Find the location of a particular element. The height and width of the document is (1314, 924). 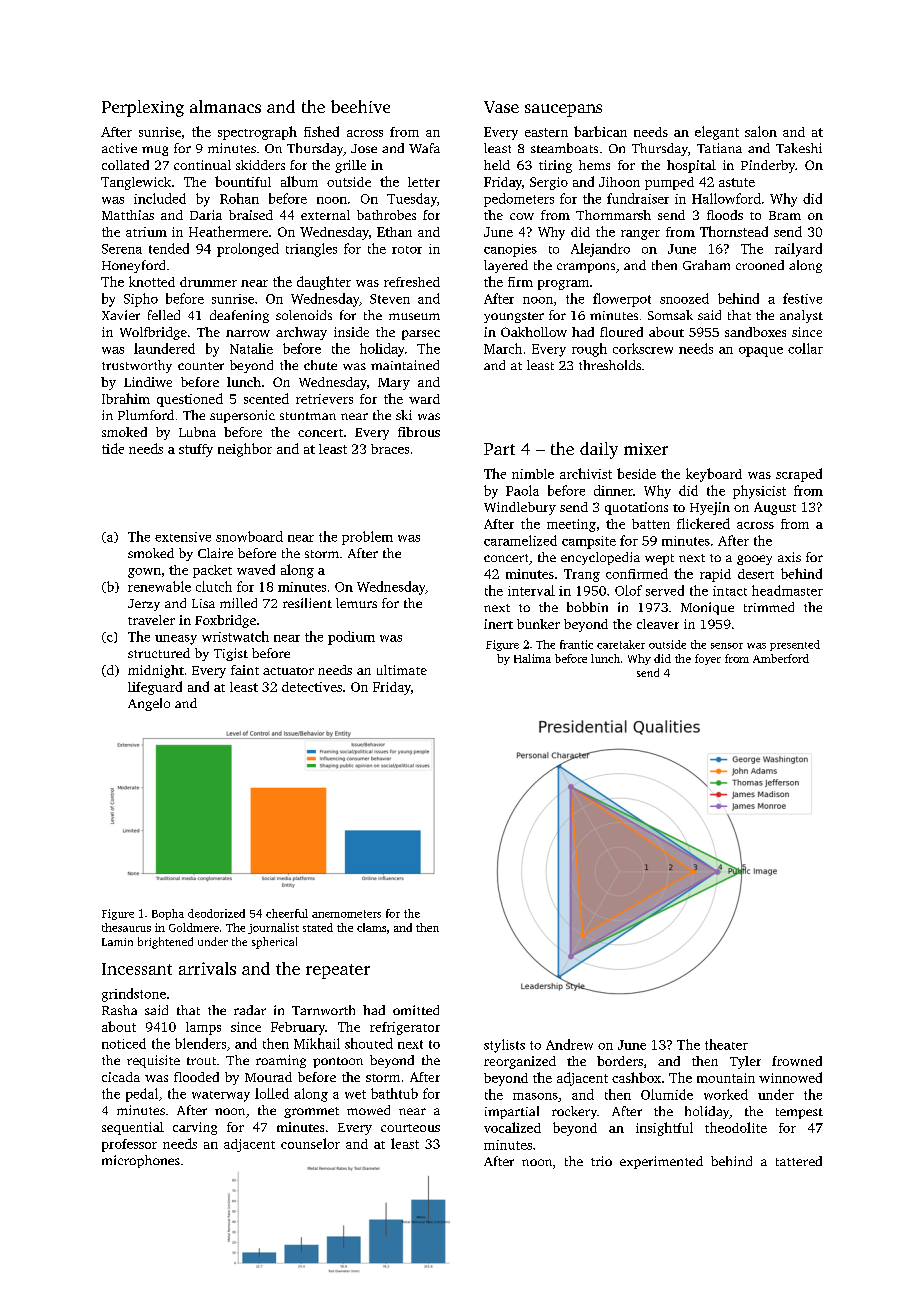

stuffy is located at coordinates (196, 450).
